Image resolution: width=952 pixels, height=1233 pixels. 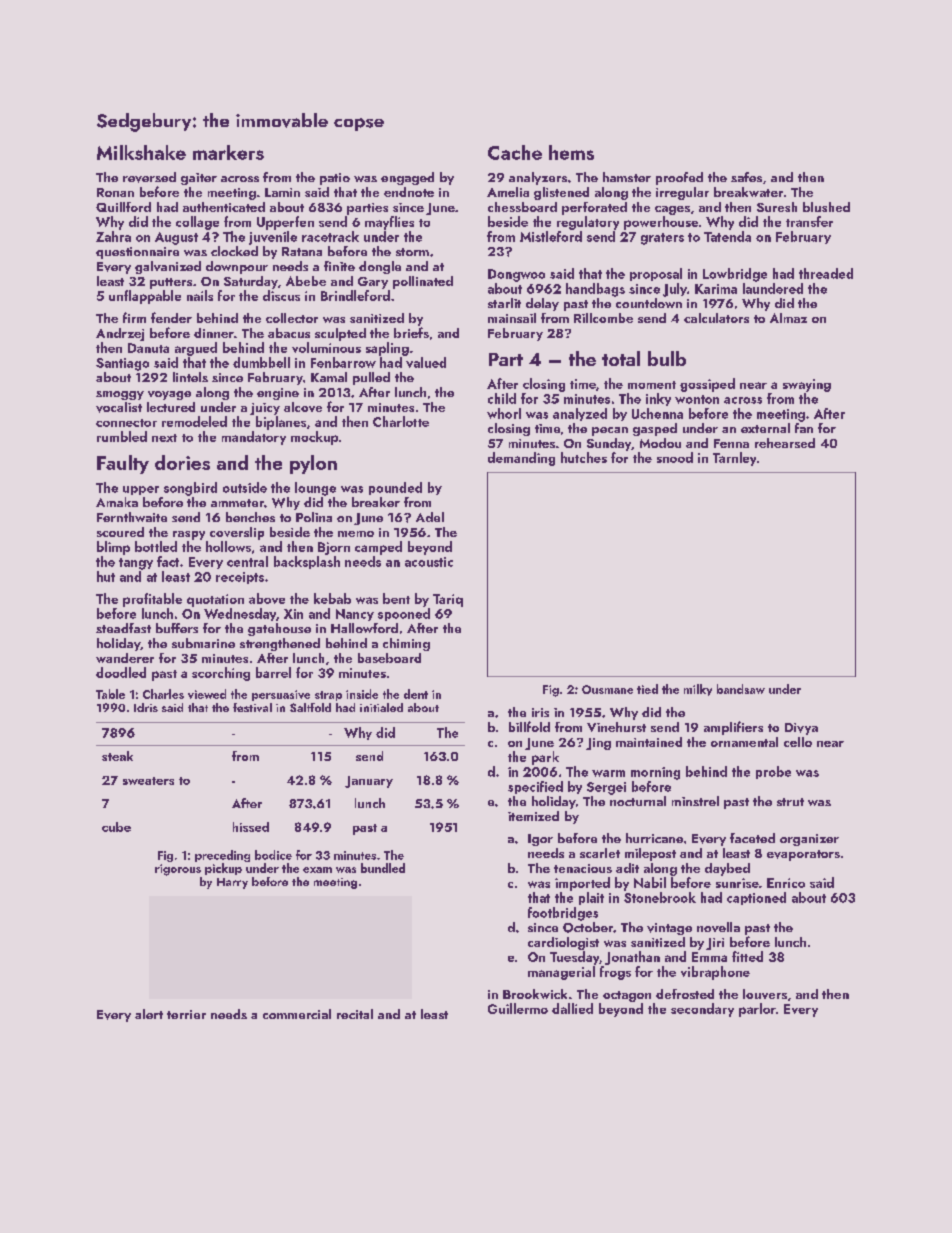 What do you see at coordinates (190, 489) in the screenshot?
I see `songbird` at bounding box center [190, 489].
